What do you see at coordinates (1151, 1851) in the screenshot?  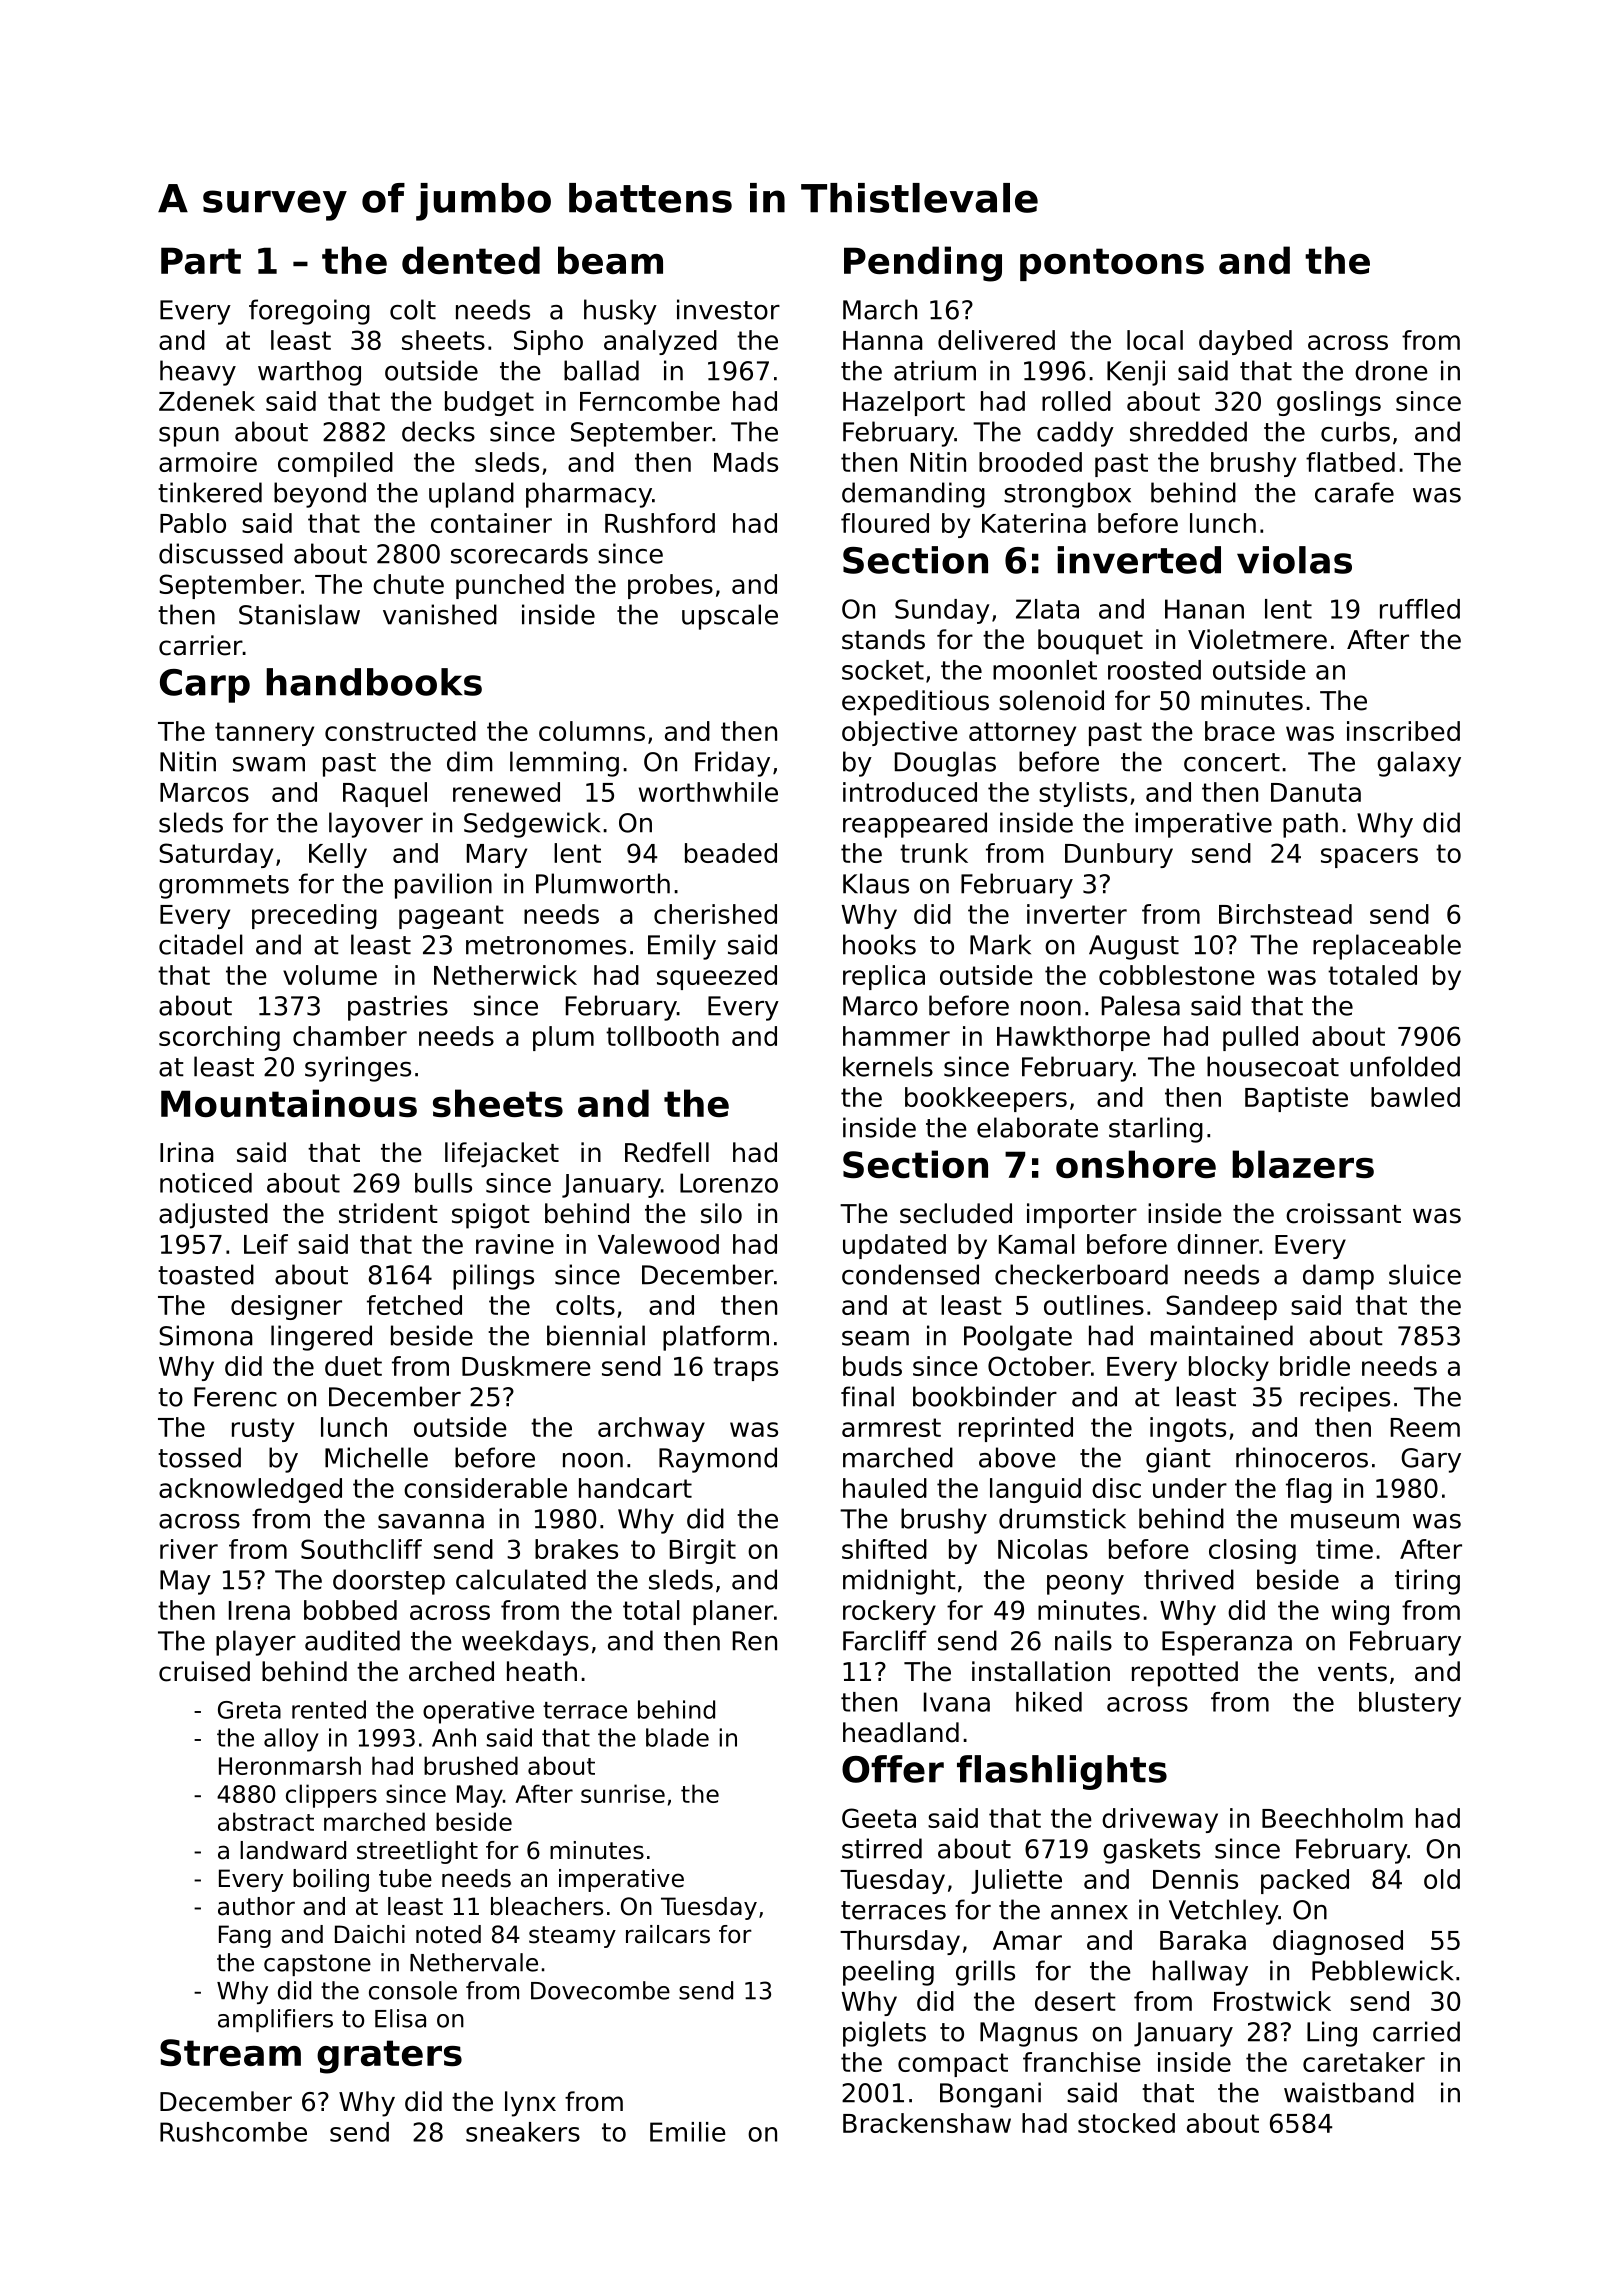 I see `gaskets` at bounding box center [1151, 1851].
